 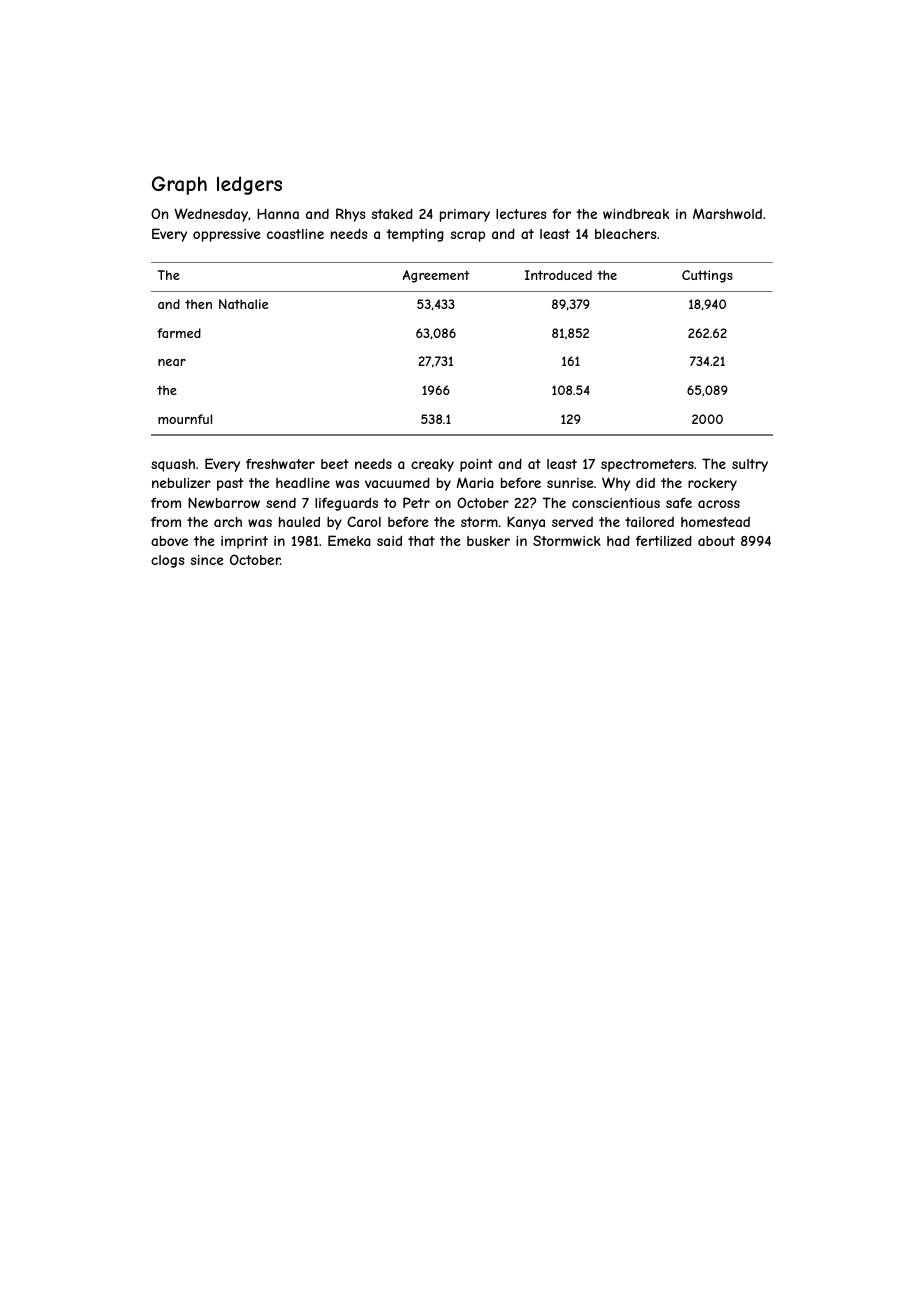 What do you see at coordinates (173, 465) in the screenshot?
I see `squash` at bounding box center [173, 465].
